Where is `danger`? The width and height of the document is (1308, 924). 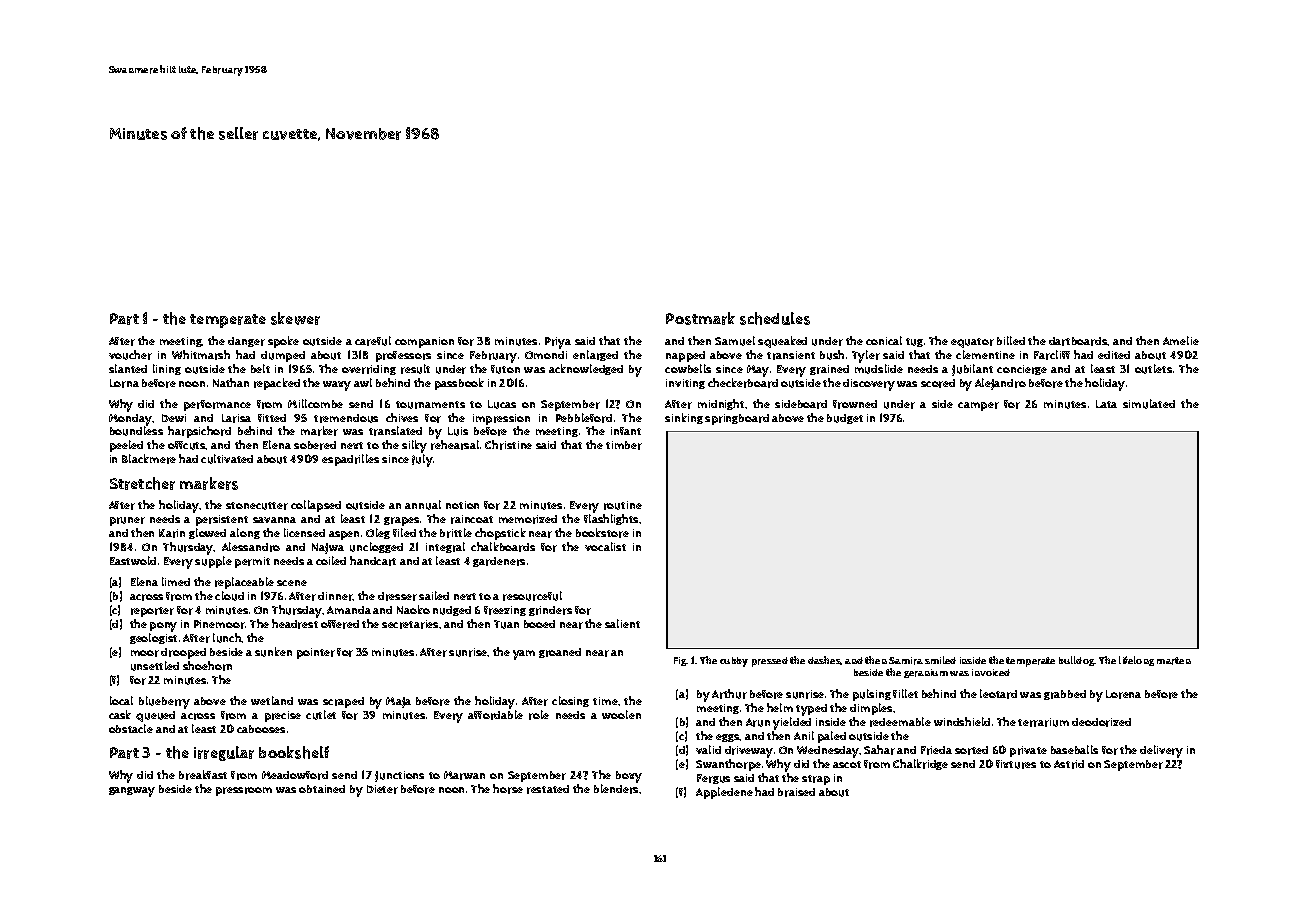 danger is located at coordinates (246, 342).
